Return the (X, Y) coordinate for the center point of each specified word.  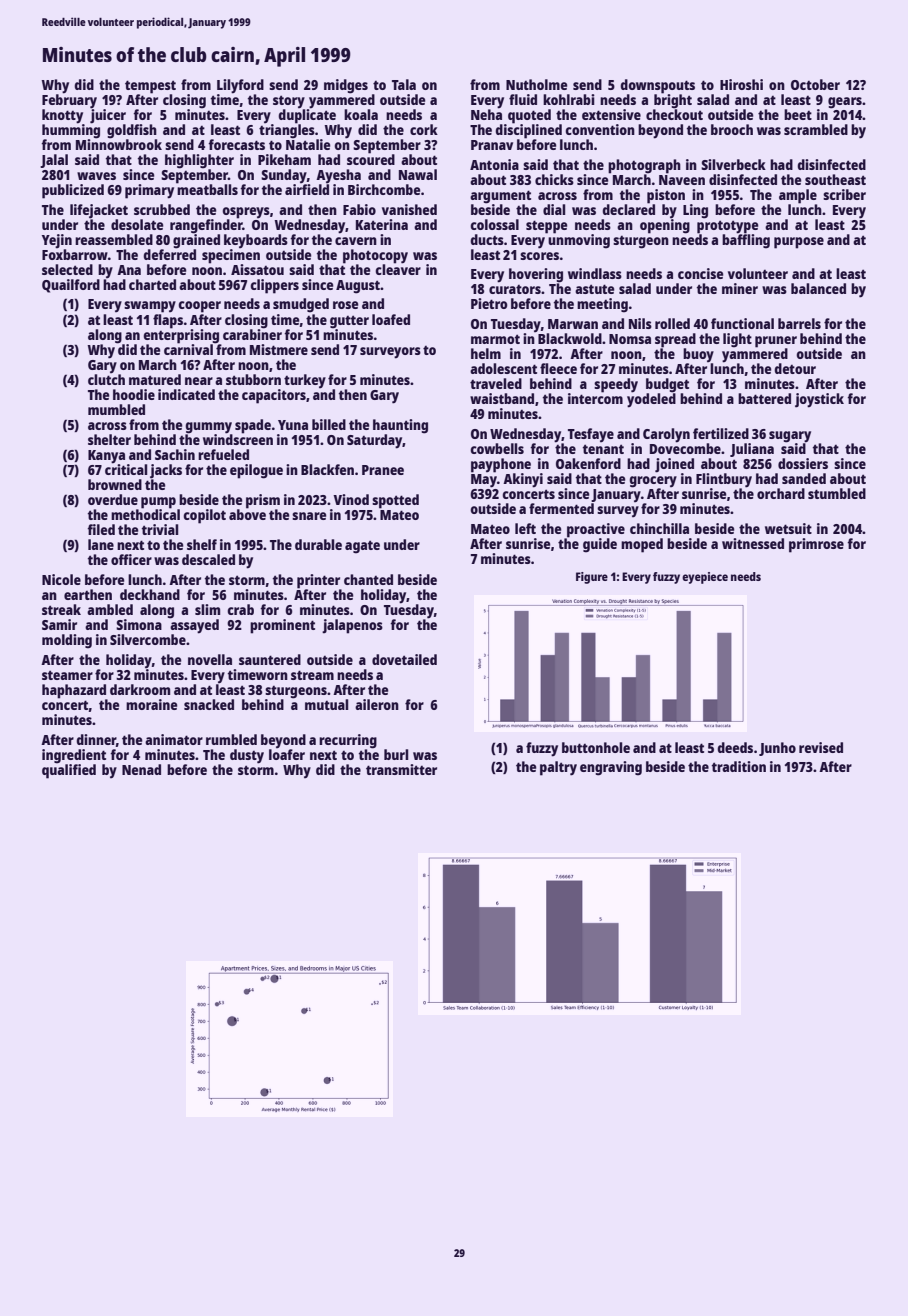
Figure (592, 578)
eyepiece (705, 578)
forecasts (236, 144)
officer (131, 559)
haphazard (74, 691)
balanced (818, 288)
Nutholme (536, 84)
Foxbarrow (75, 254)
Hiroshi (741, 84)
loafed (391, 319)
